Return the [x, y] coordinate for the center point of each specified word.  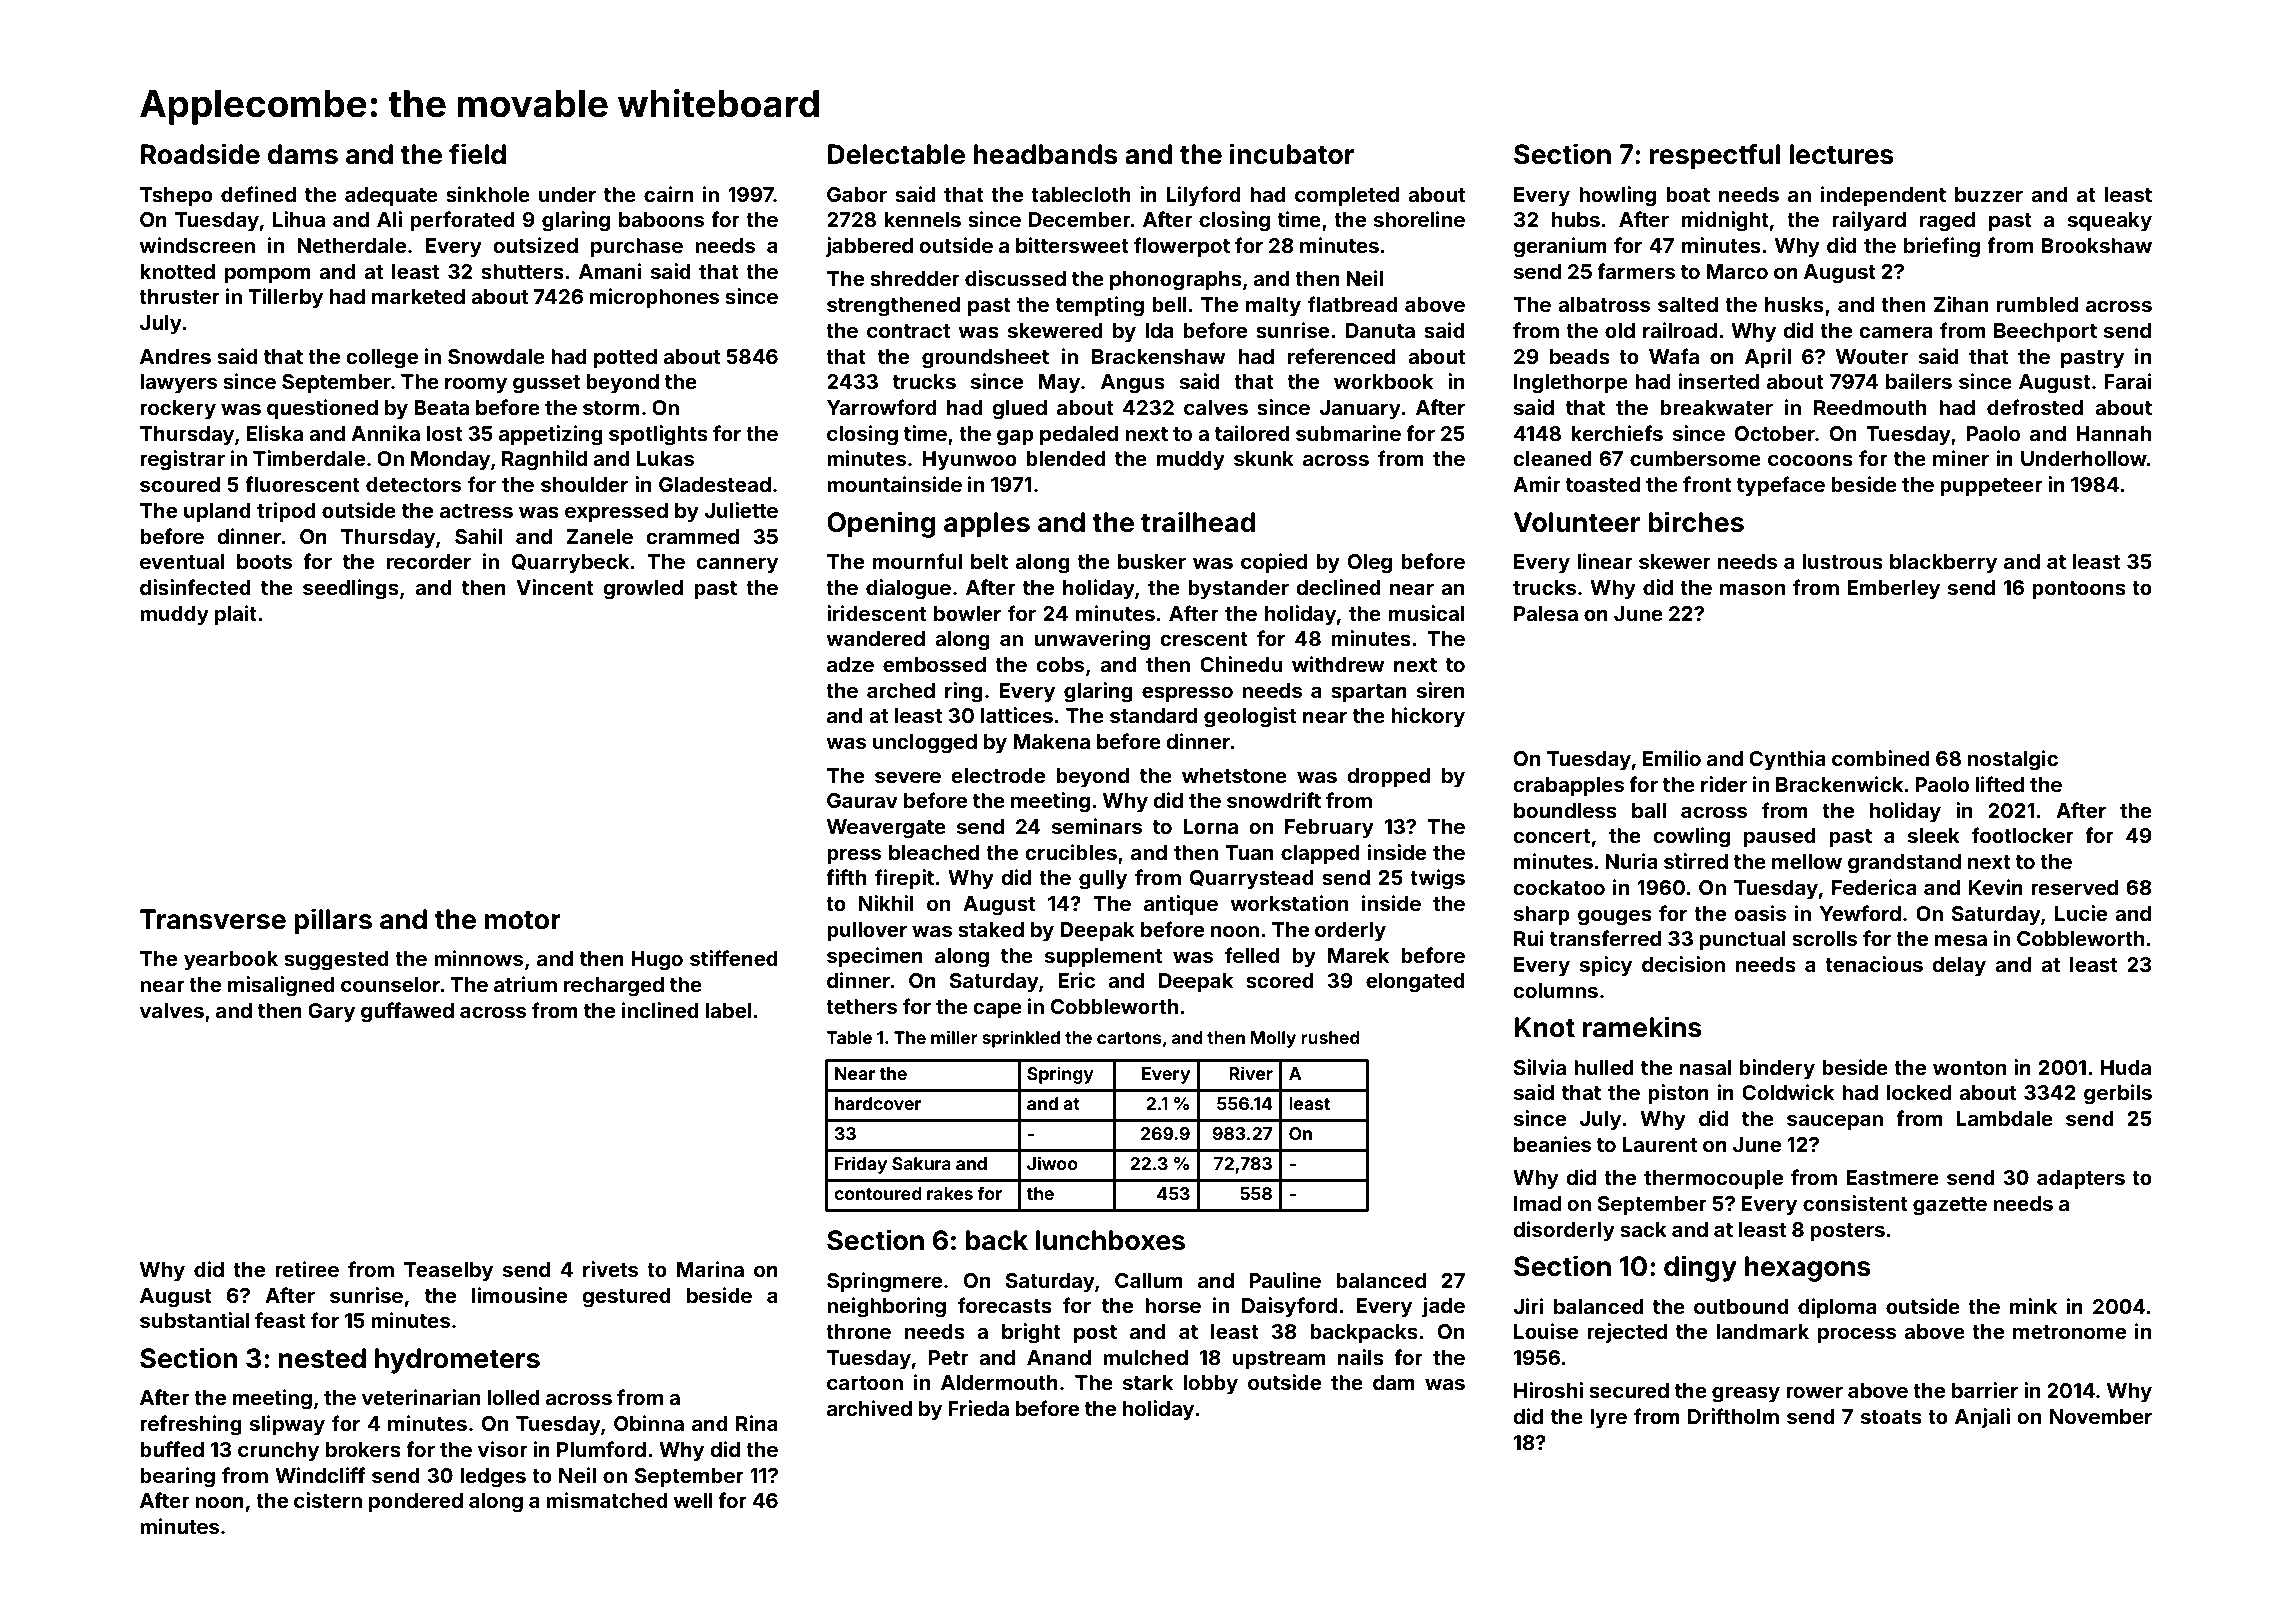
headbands [1045, 154]
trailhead [1198, 522]
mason [1752, 589]
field [477, 154]
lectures [1841, 154]
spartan [1369, 693]
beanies [1552, 1144]
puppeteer [1991, 487]
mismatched [607, 1500]
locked [1919, 1092]
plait [236, 615]
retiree [307, 1269]
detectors [413, 484]
